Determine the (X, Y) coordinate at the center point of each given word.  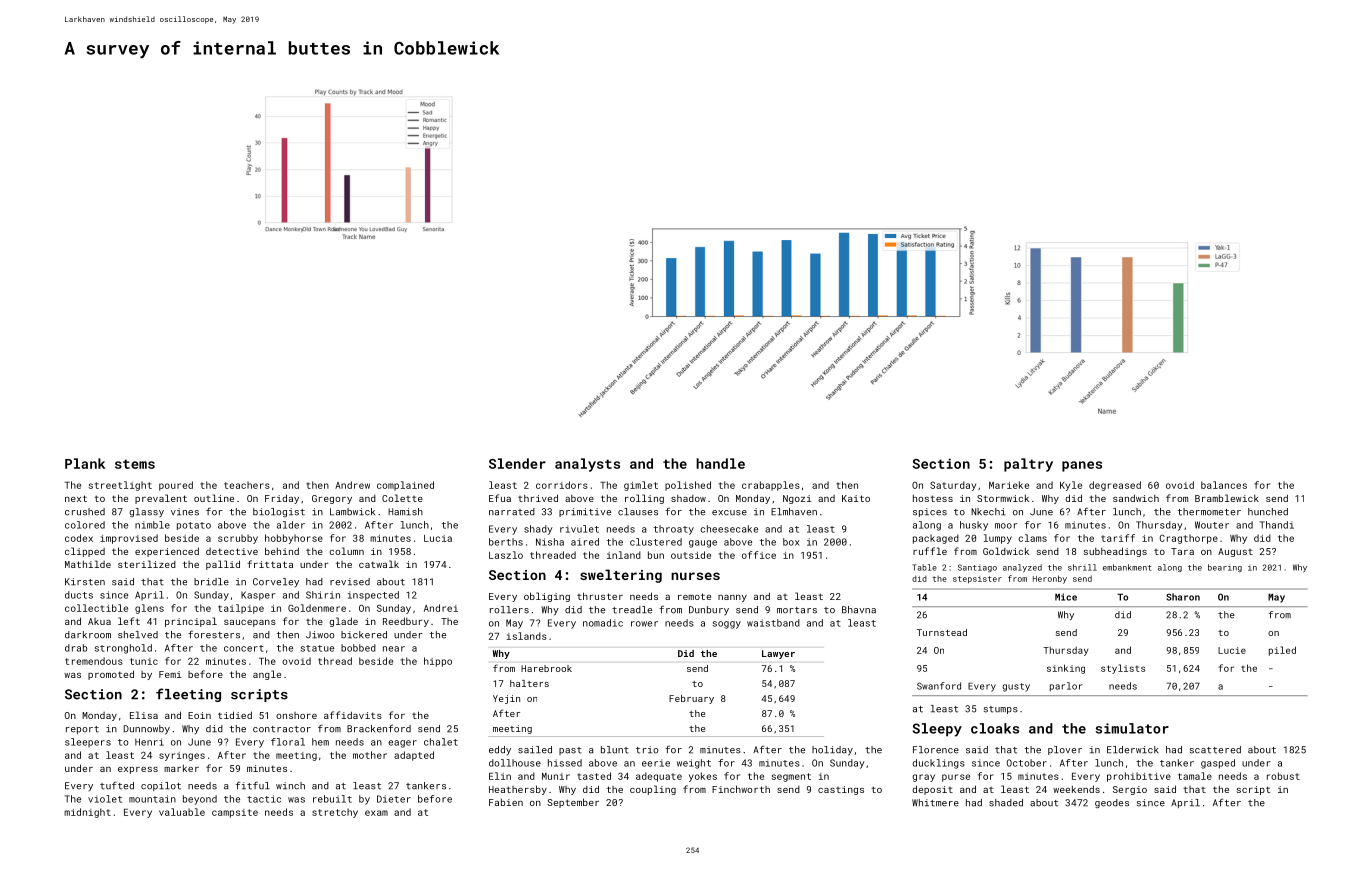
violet (105, 799)
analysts (587, 465)
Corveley (276, 582)
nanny (732, 598)
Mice (1066, 597)
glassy (146, 512)
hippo (438, 662)
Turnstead (942, 632)
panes (1082, 466)
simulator (1132, 728)
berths (506, 542)
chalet (441, 742)
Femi (170, 674)
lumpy (998, 539)
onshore (296, 715)
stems (135, 464)
